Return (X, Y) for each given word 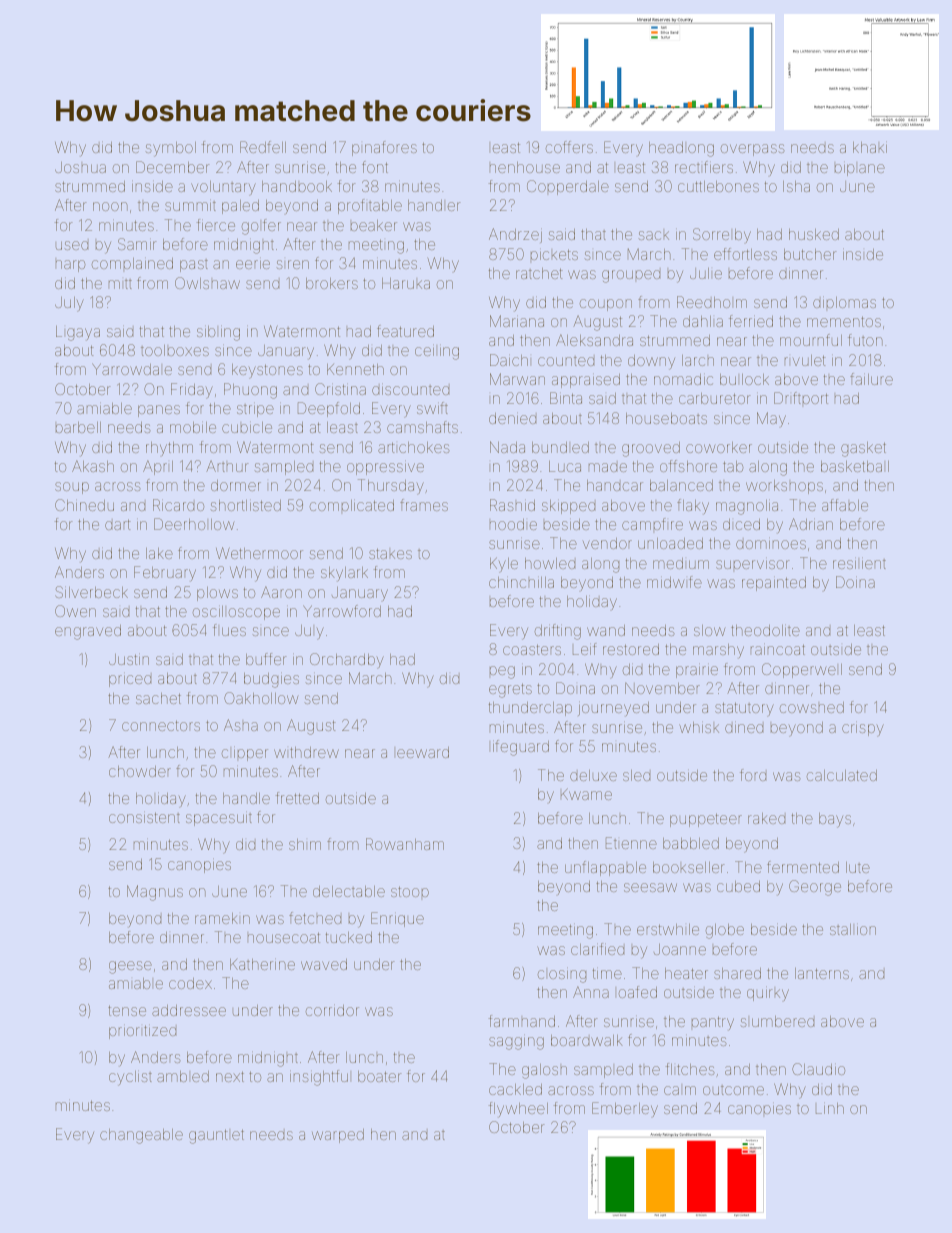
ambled (183, 1076)
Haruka (406, 283)
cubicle (247, 427)
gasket (863, 449)
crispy (863, 730)
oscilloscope (236, 613)
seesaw (650, 887)
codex (190, 983)
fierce (216, 225)
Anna (591, 992)
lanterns (822, 973)
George (815, 888)
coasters (532, 649)
